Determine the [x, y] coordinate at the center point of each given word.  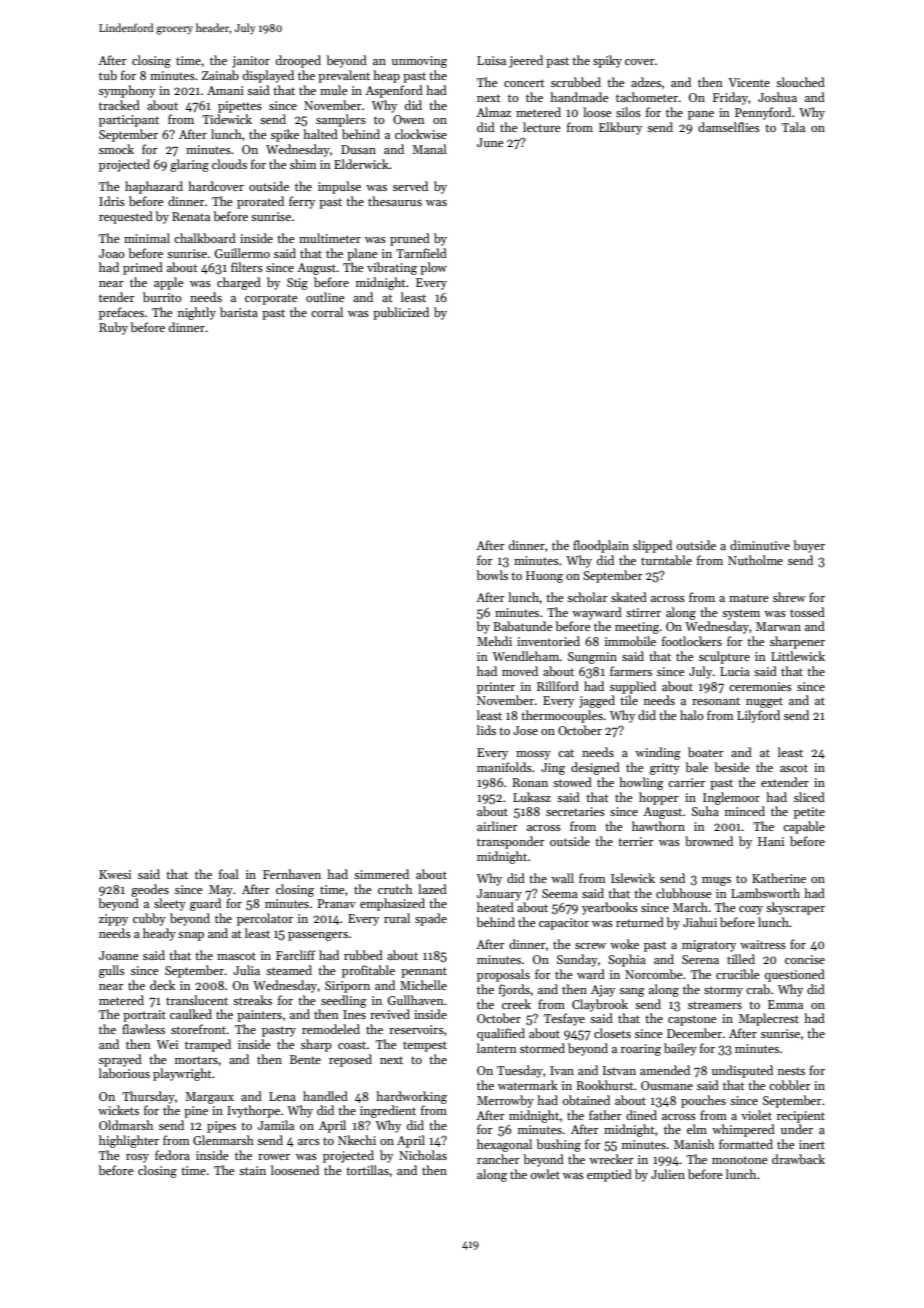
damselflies [729, 127]
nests [791, 1071]
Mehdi [494, 641]
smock [116, 149]
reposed [350, 1060]
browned [709, 841]
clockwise [421, 134]
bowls [492, 575]
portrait [144, 1016]
